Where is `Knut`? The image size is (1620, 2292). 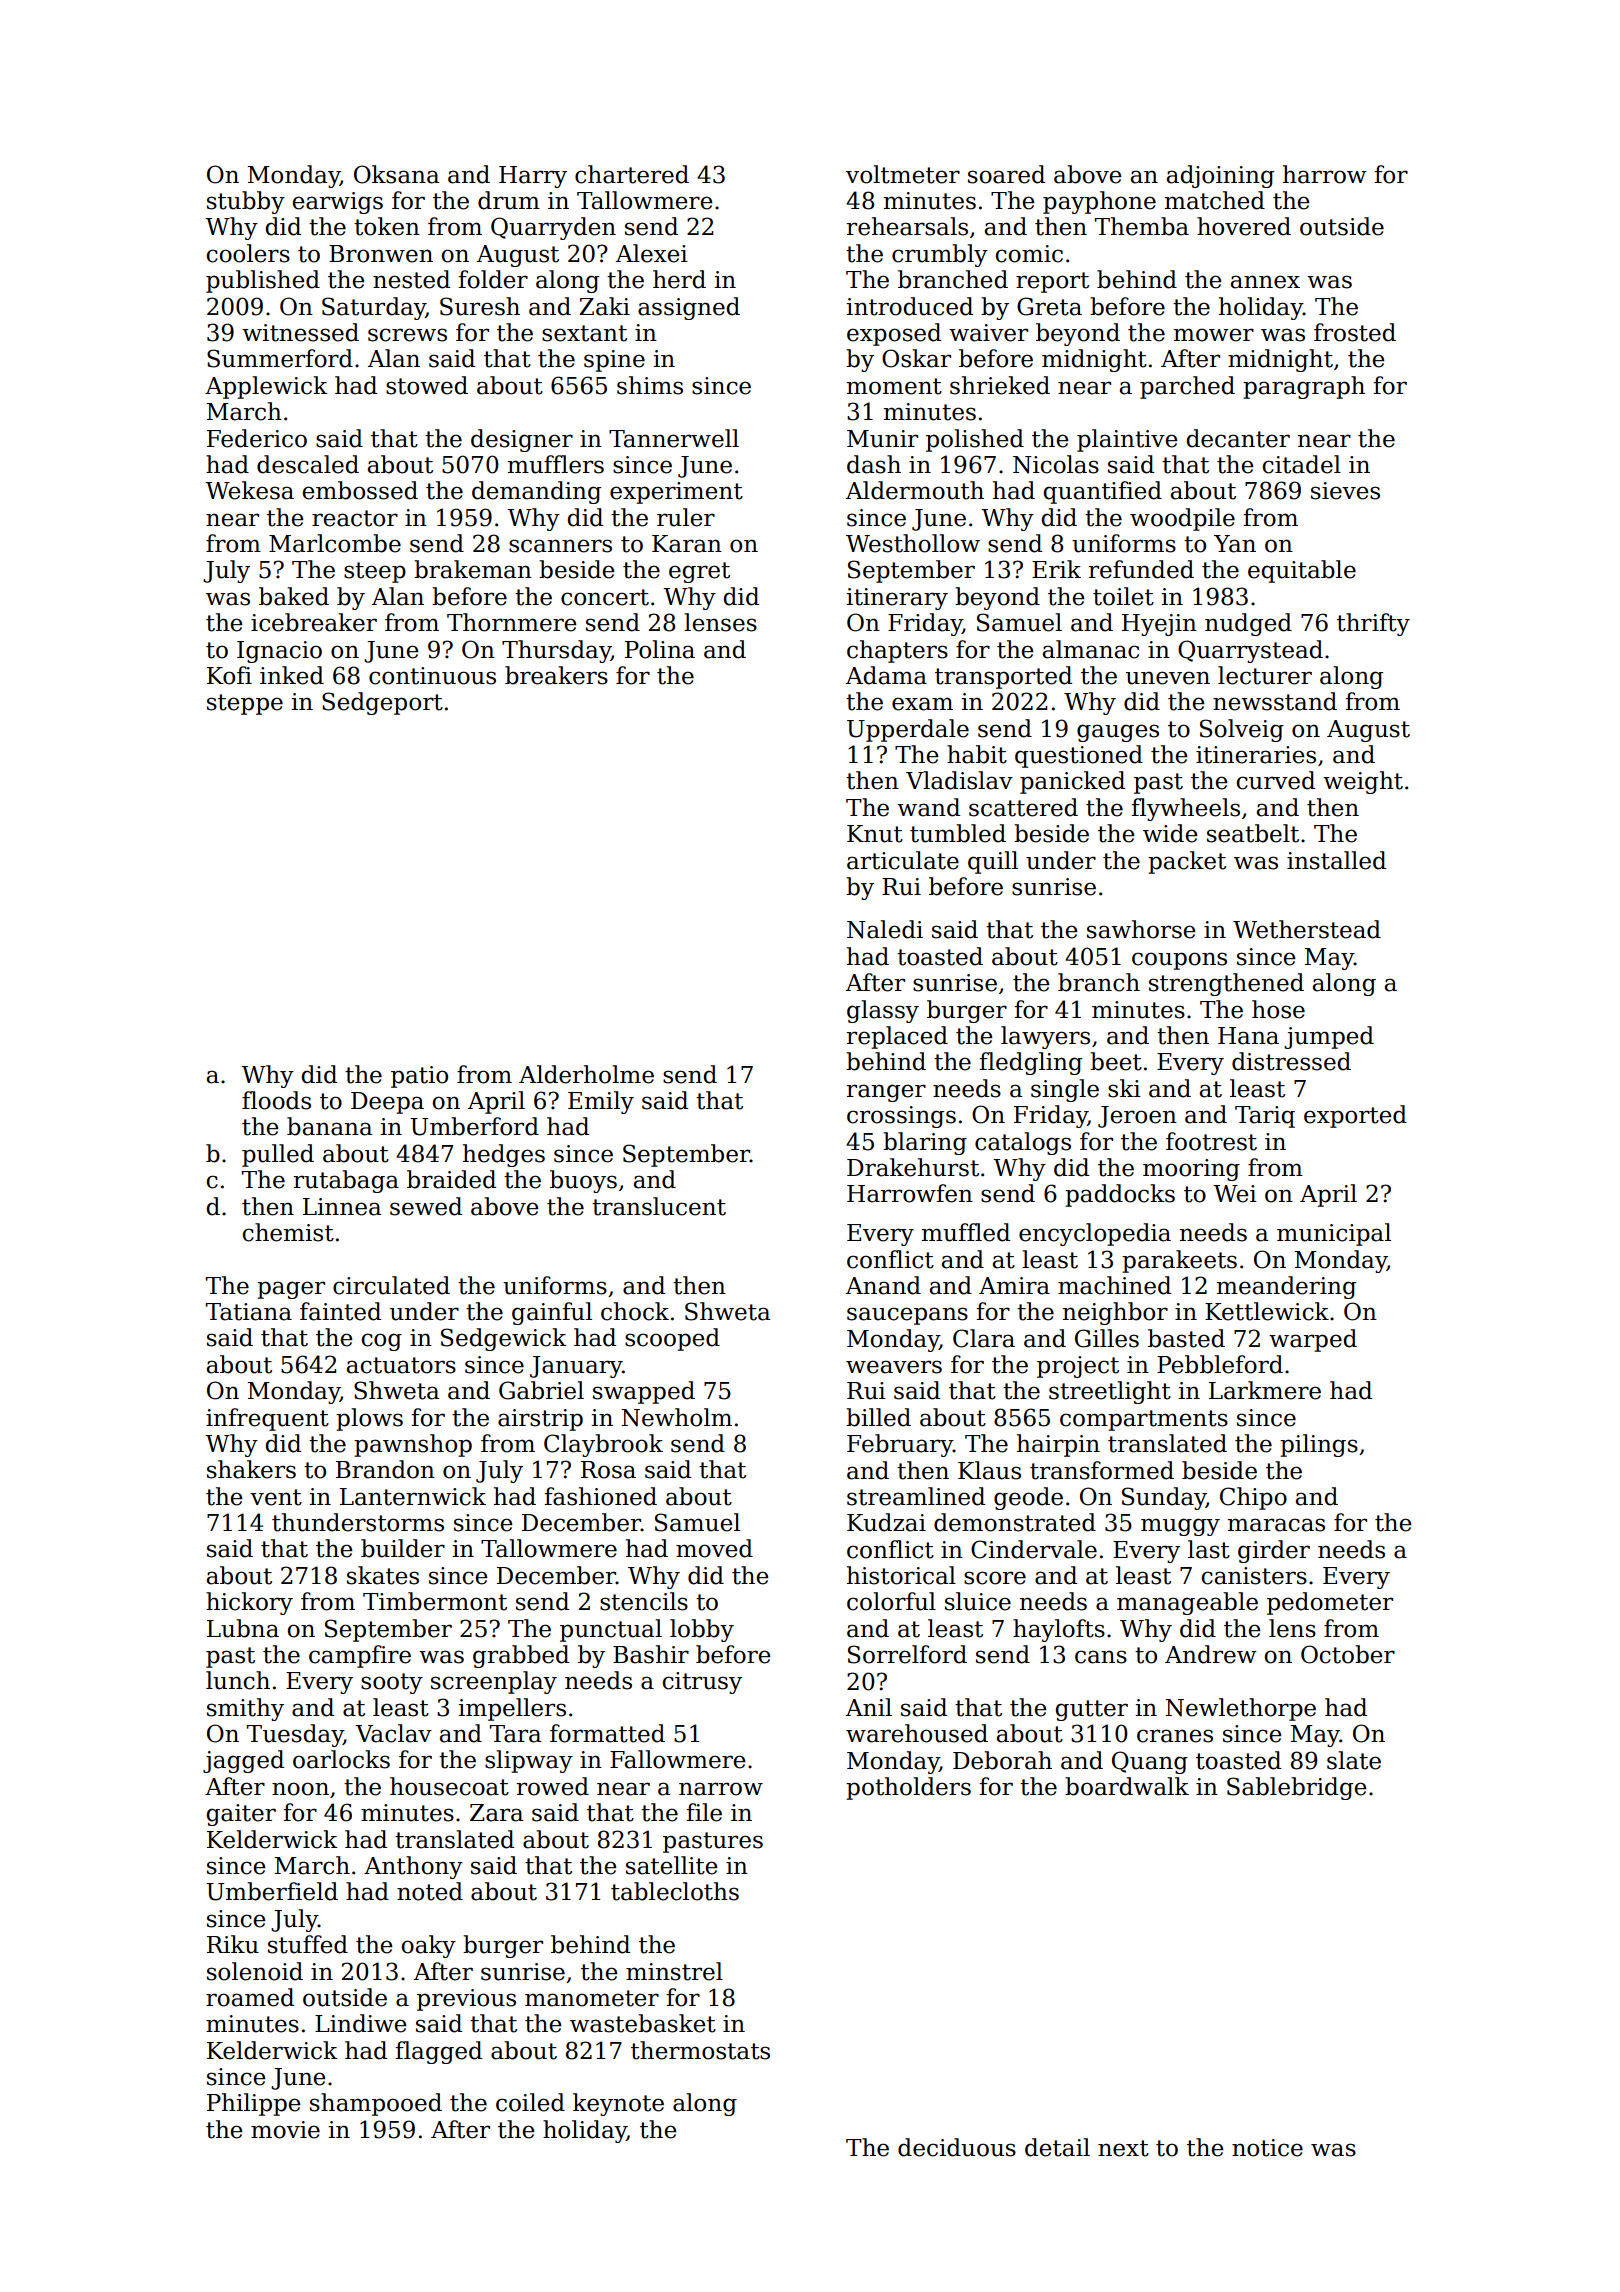 Knut is located at coordinates (875, 834).
